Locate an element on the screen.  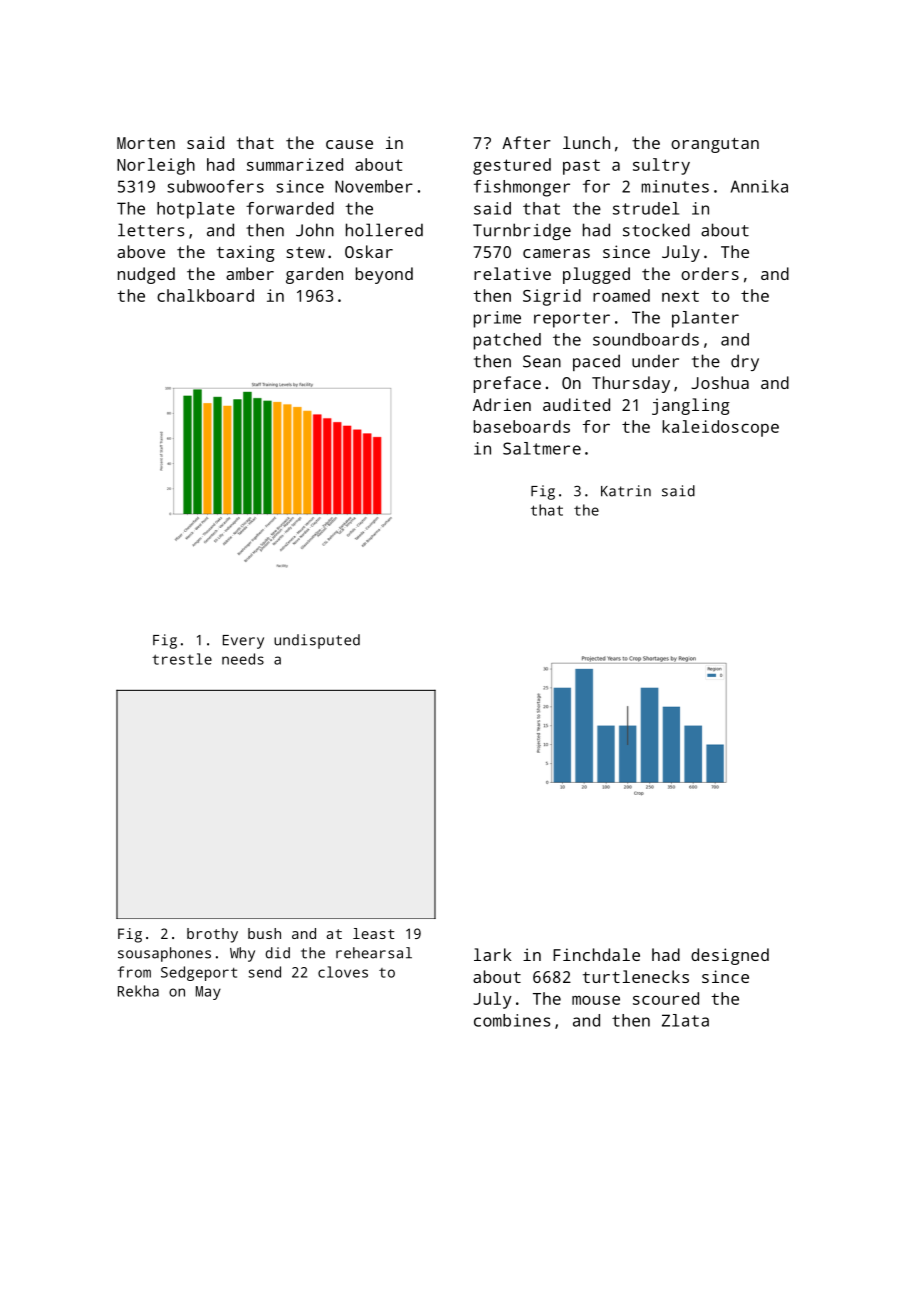
trestle is located at coordinates (182, 659).
